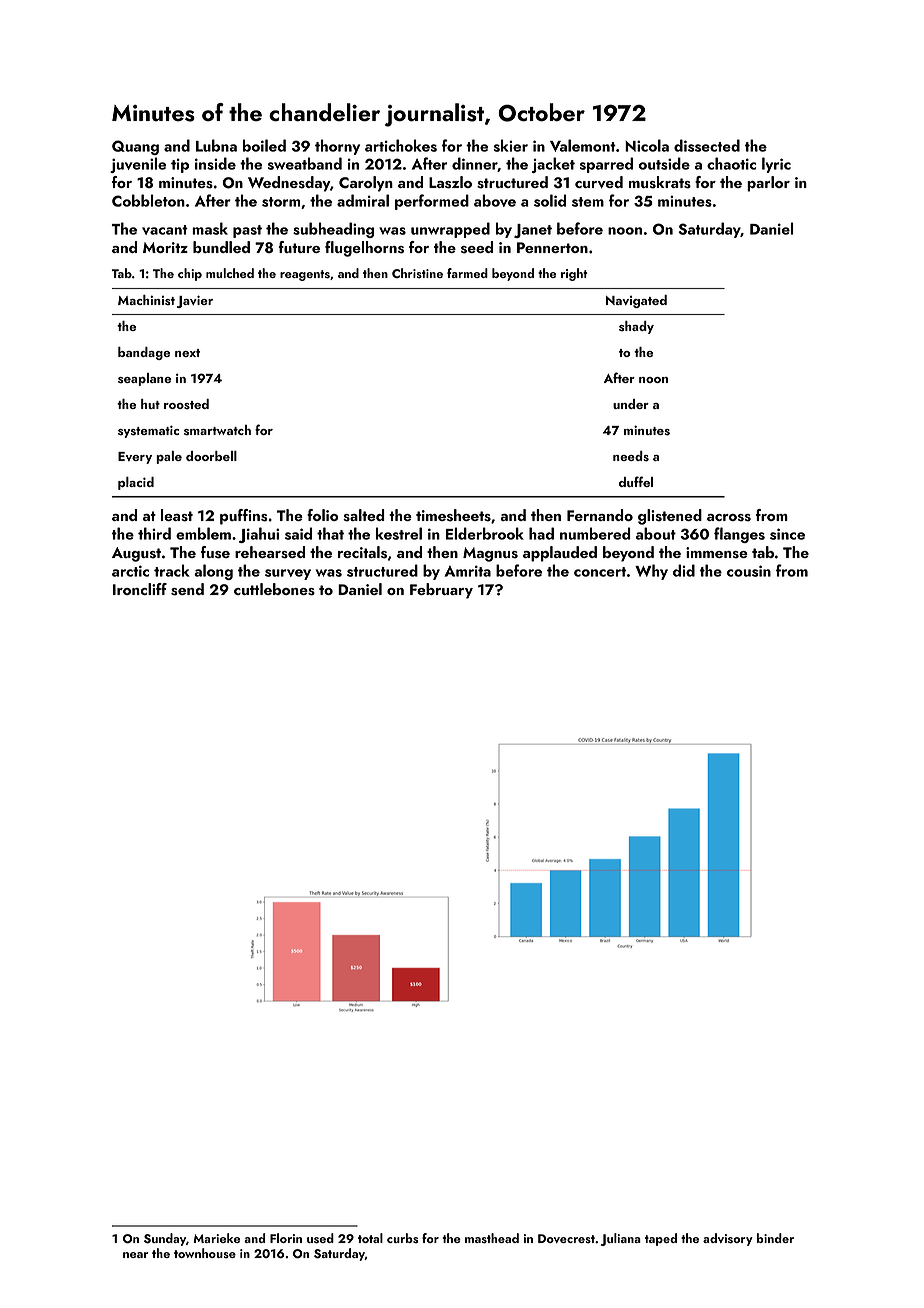 This page has height=1308, width=924. I want to click on smartwatch, so click(217, 430).
